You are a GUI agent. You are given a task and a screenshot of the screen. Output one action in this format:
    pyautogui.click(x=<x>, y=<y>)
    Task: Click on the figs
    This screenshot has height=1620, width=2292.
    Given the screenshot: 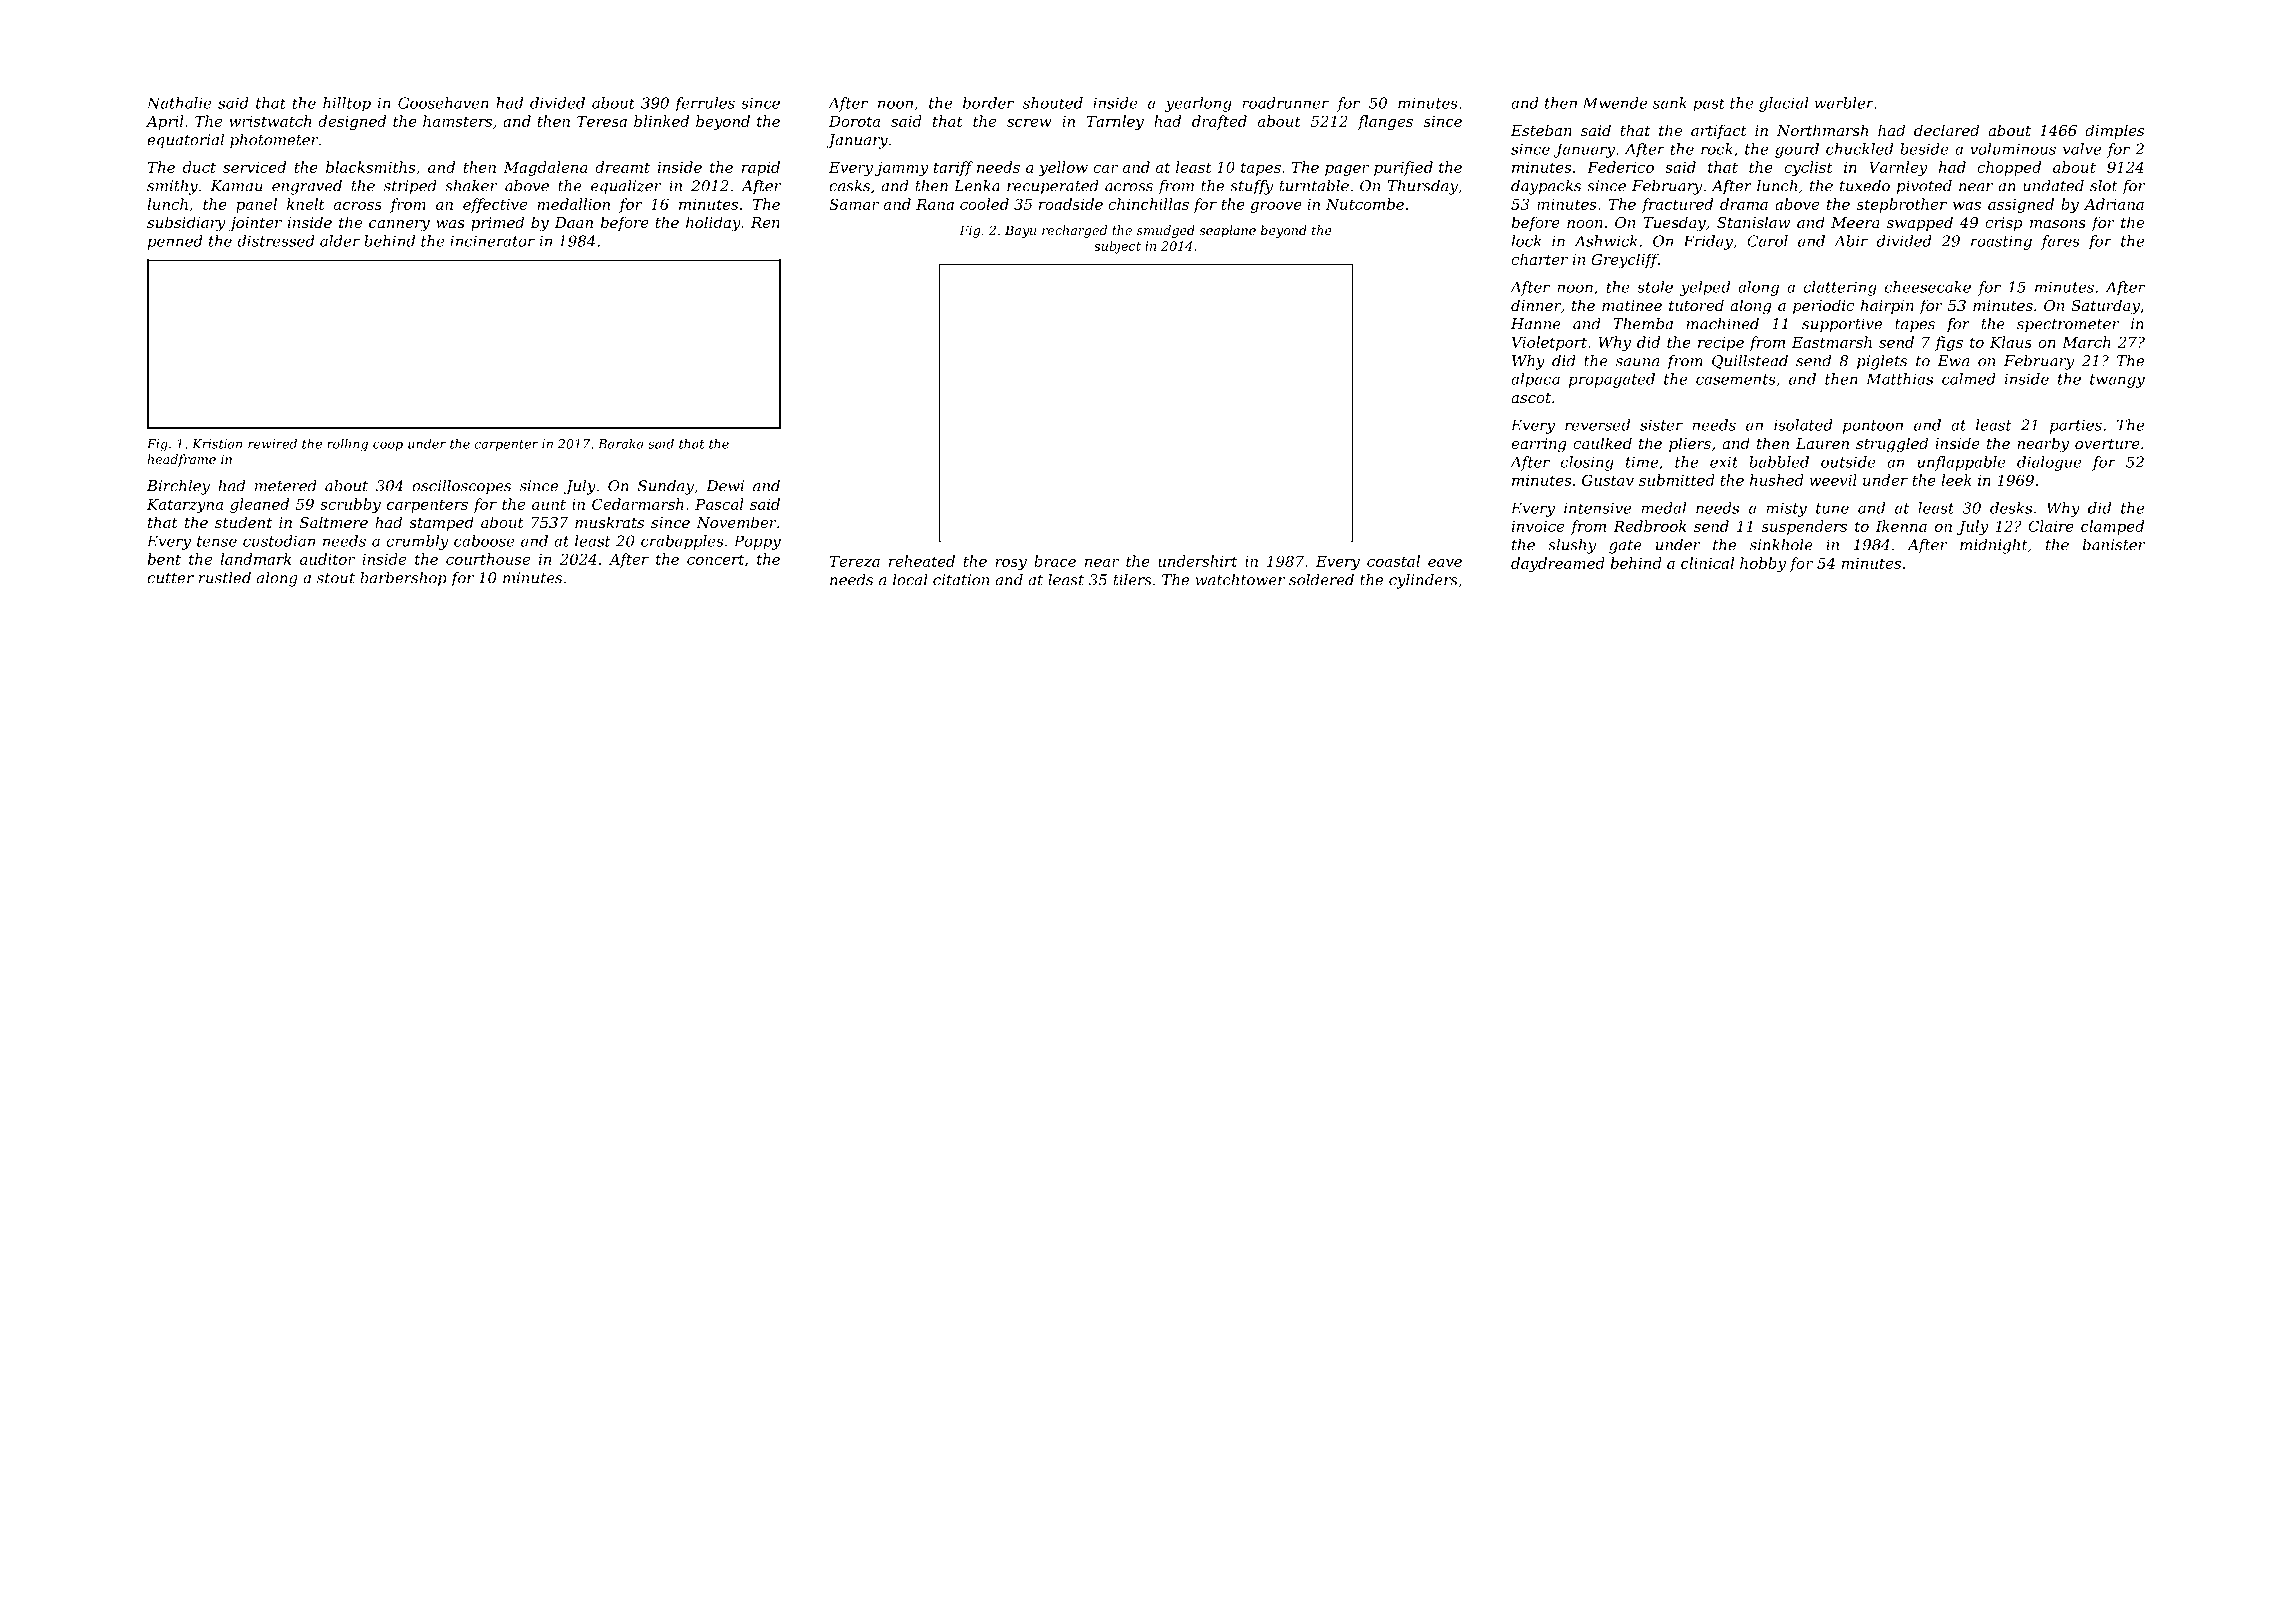 What is the action you would take?
    pyautogui.click(x=1949, y=343)
